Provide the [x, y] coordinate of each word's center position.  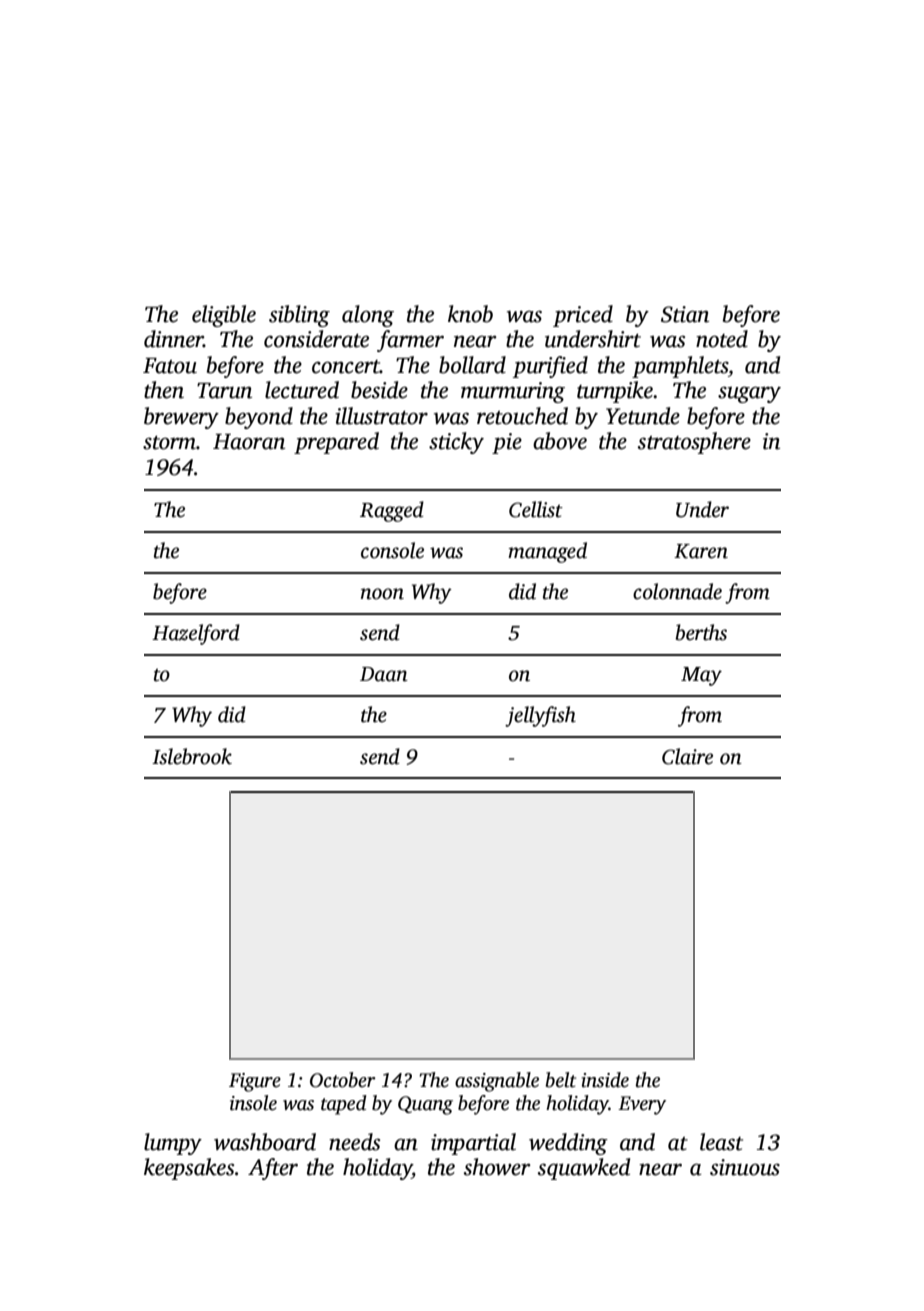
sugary [749, 394]
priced [583, 316]
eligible [224, 316]
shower [497, 1167]
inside [605, 1080]
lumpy [173, 1144]
